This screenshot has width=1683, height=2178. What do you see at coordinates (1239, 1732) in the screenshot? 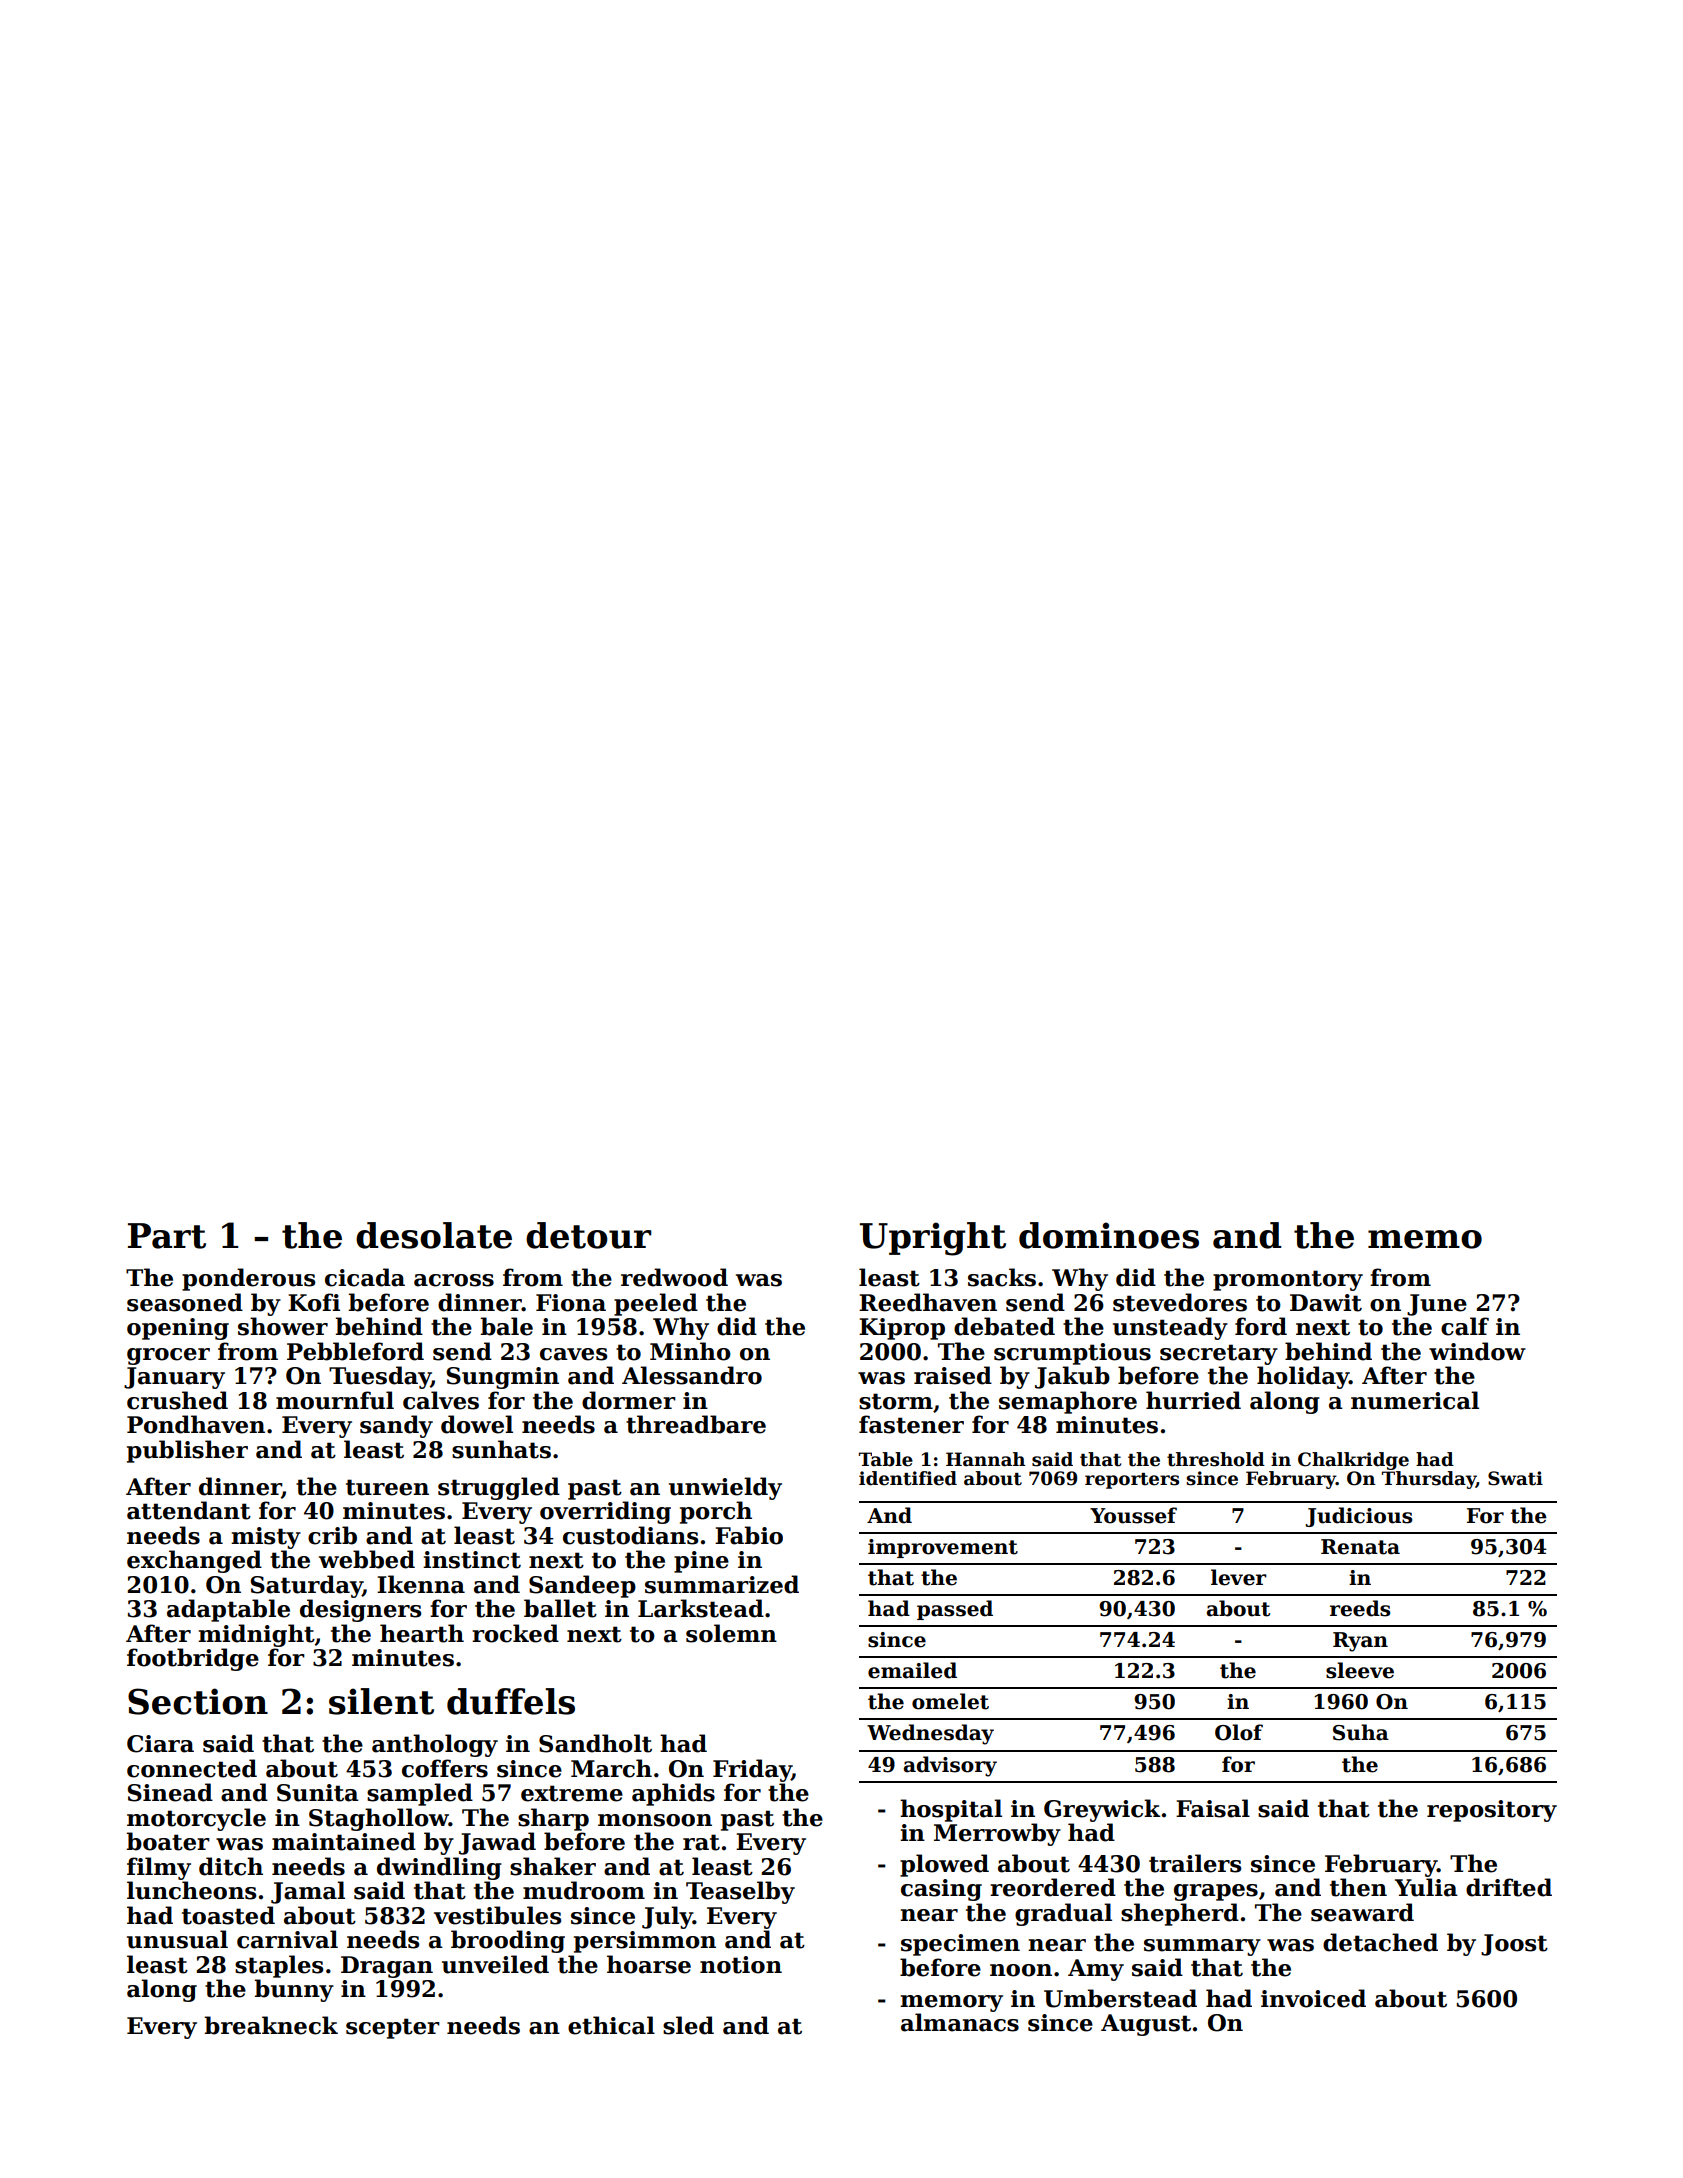
I see `Olof` at bounding box center [1239, 1732].
